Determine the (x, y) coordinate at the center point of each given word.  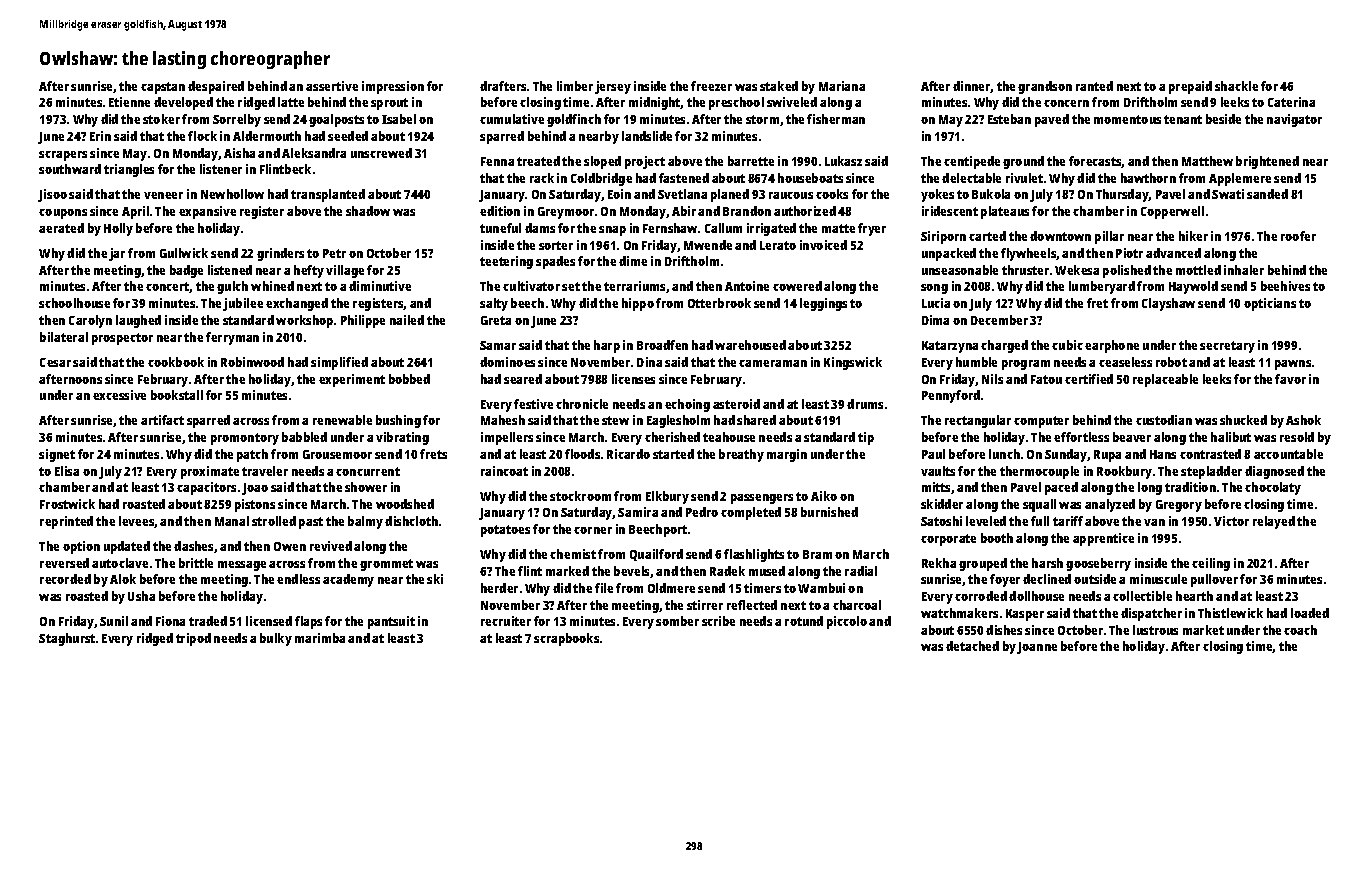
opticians (1270, 304)
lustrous (1155, 630)
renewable (342, 420)
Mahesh (503, 420)
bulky (276, 639)
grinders (280, 254)
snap (612, 231)
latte (291, 102)
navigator (1294, 120)
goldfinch (574, 120)
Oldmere (671, 588)
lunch (1004, 454)
